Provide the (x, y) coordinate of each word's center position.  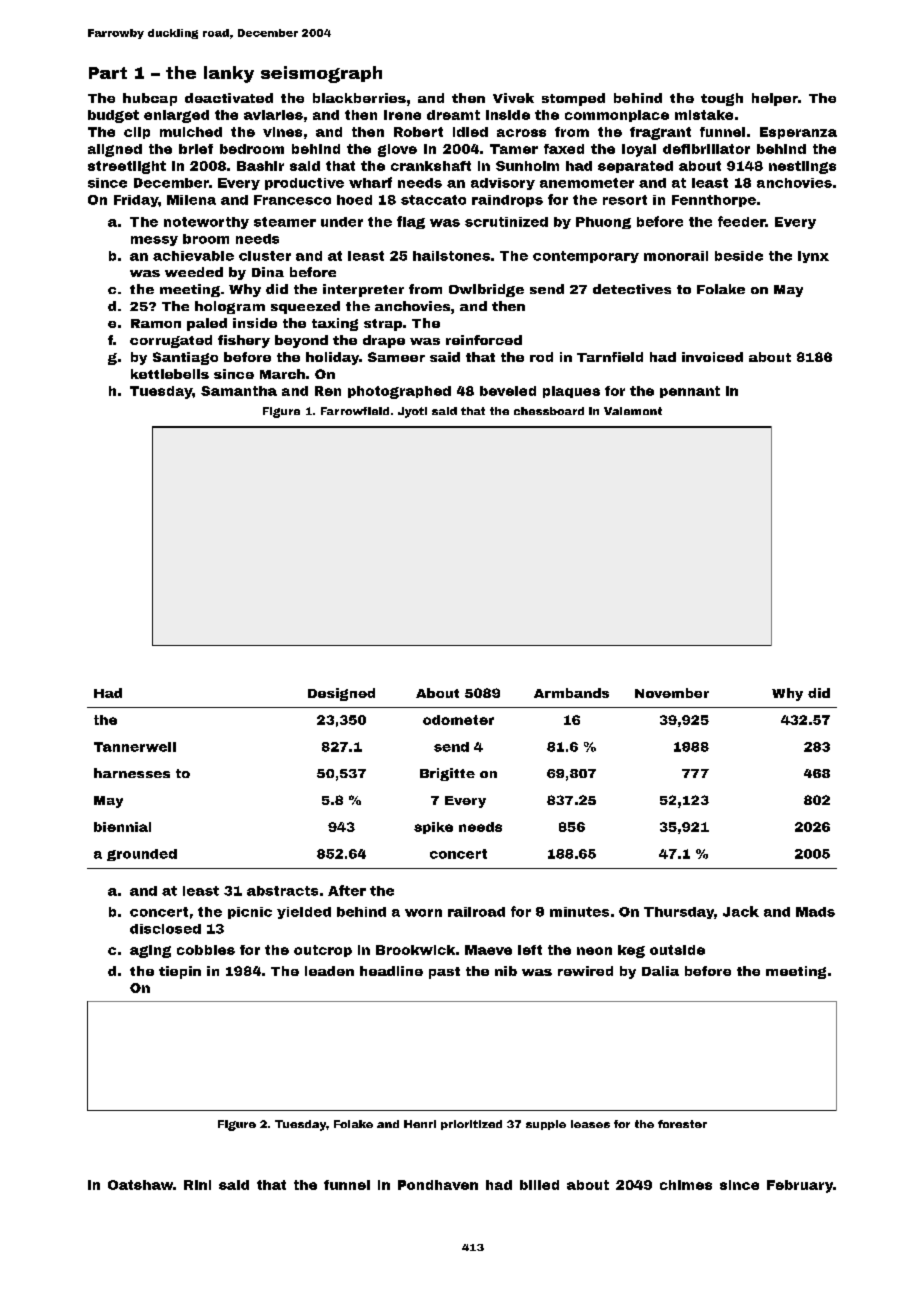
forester (682, 1124)
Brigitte (447, 774)
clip (137, 133)
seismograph (321, 74)
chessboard (549, 411)
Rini (197, 1185)
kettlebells (170, 374)
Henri (420, 1124)
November (672, 693)
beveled (508, 391)
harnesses (132, 773)
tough (722, 99)
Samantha (239, 391)
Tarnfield (610, 357)
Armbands (571, 693)
